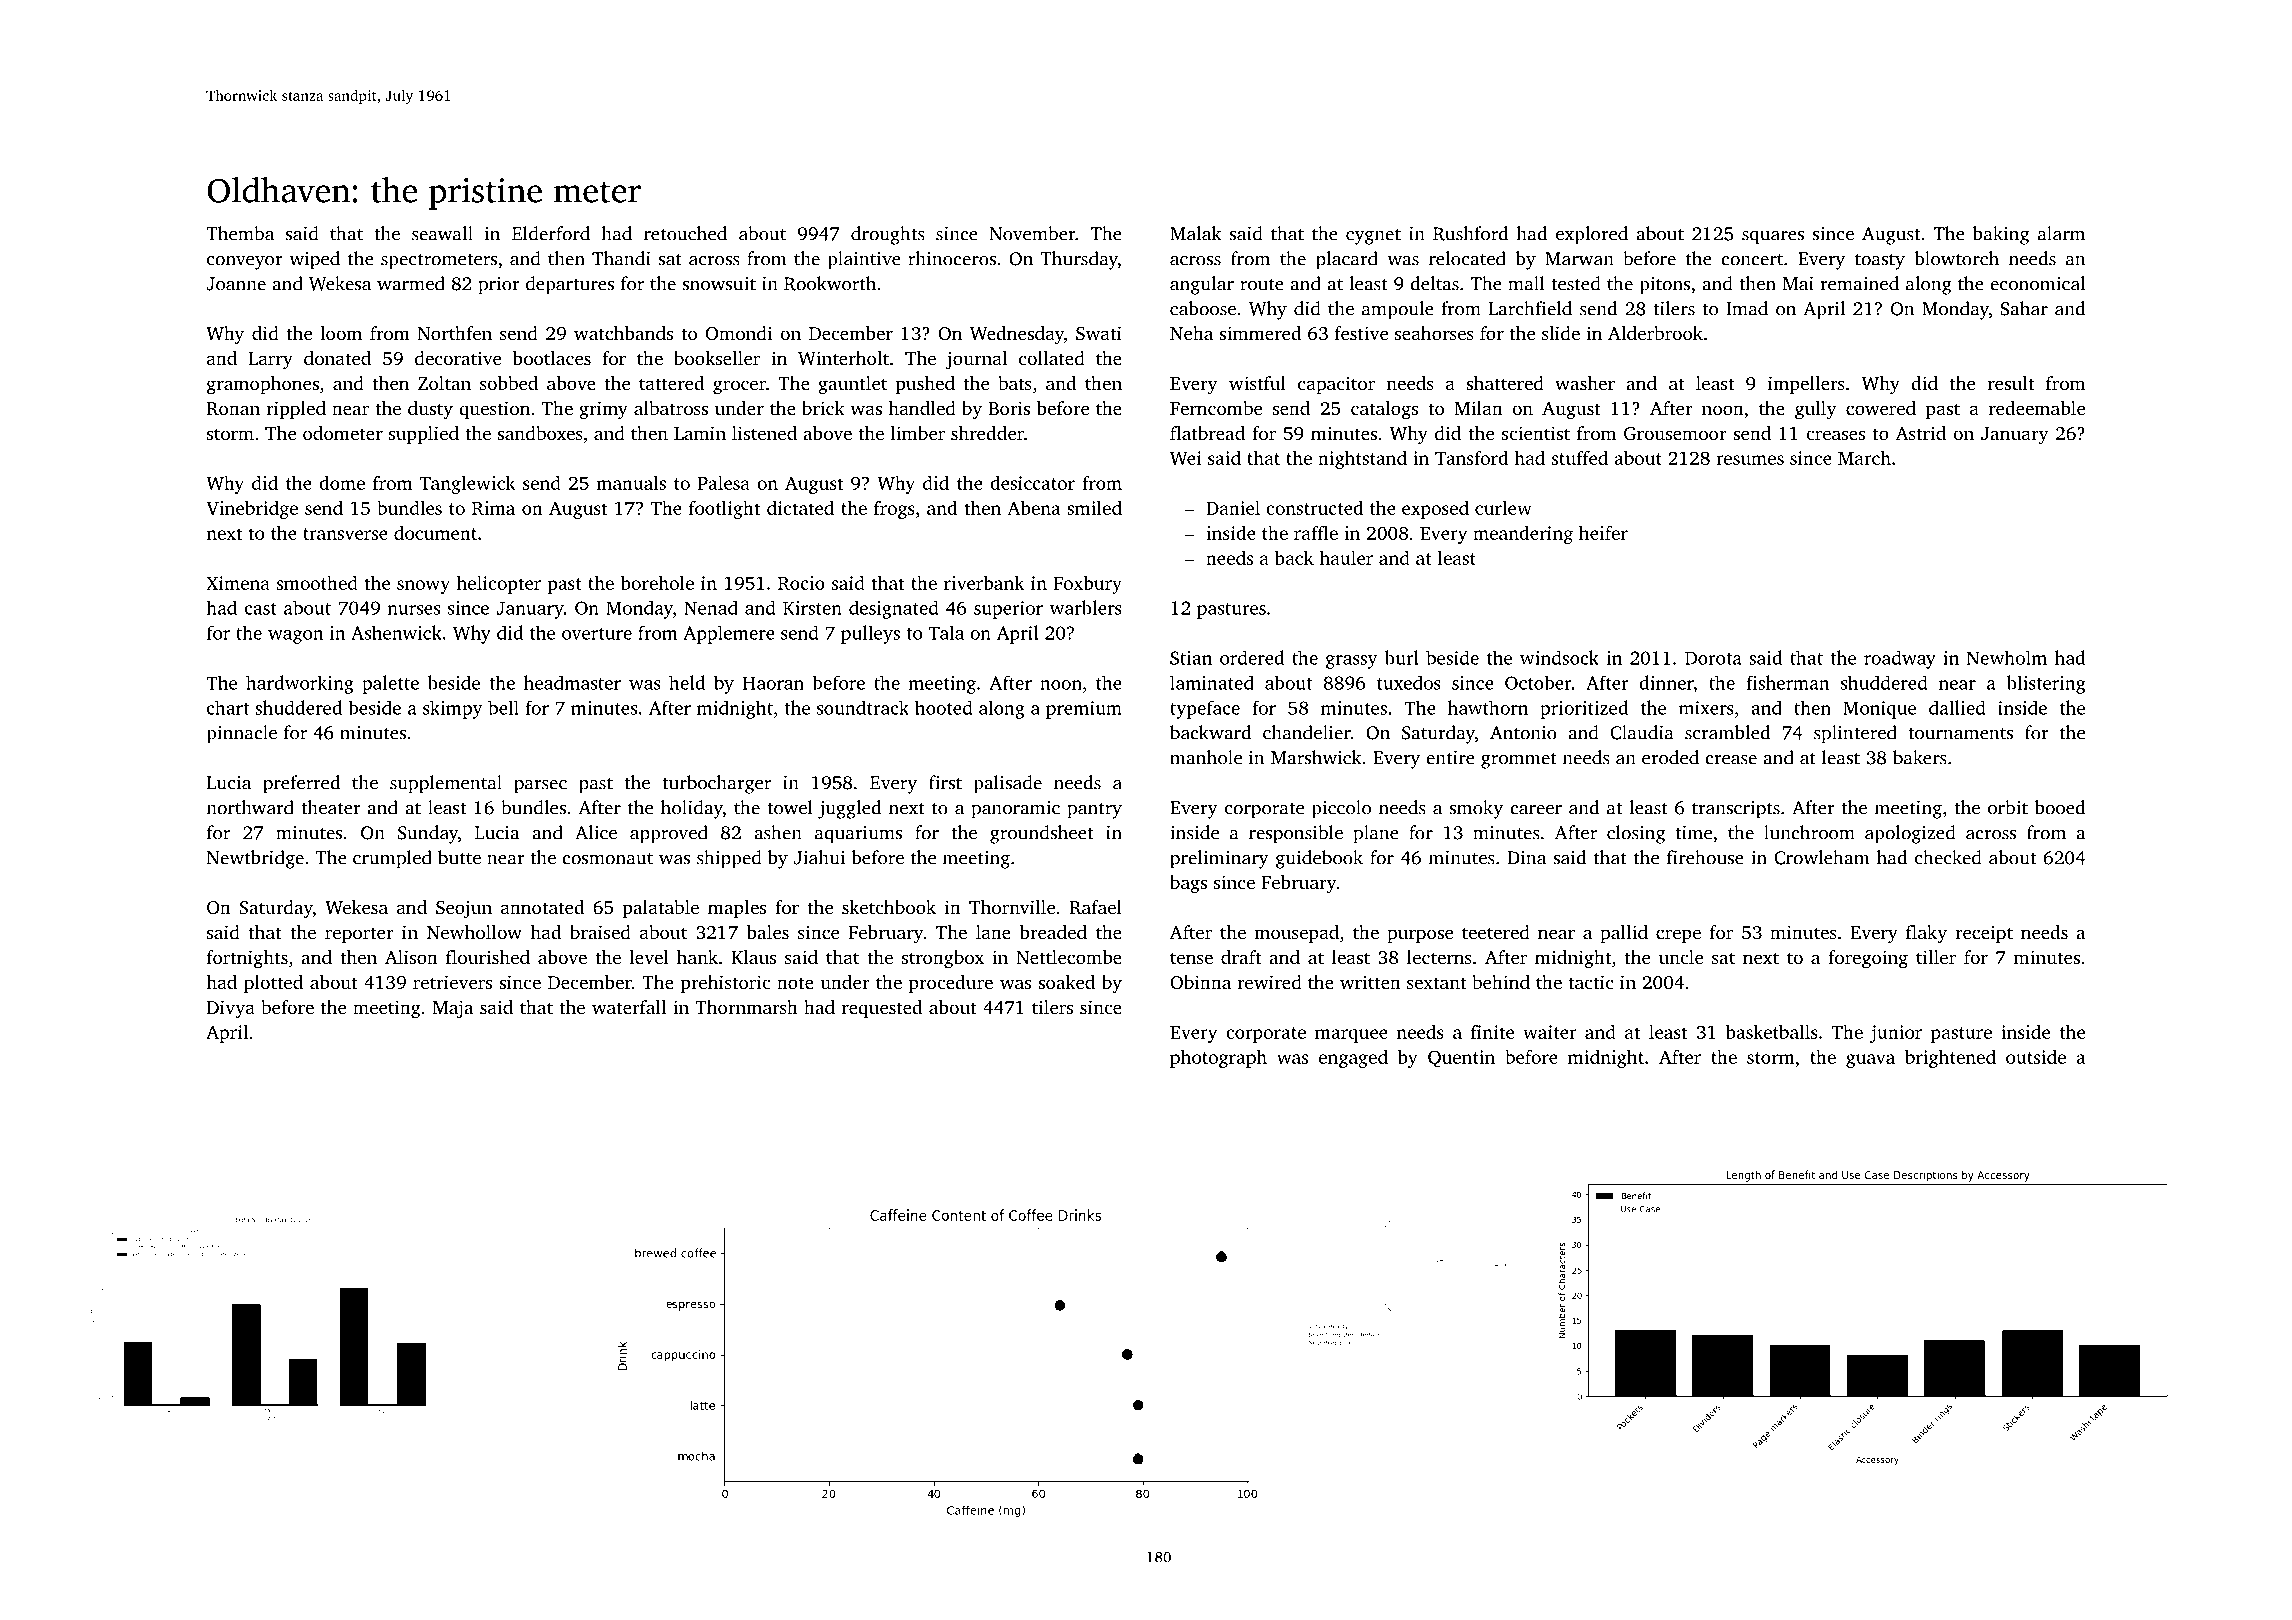 The height and width of the screenshot is (1620, 2292). Describe the element at coordinates (1921, 433) in the screenshot. I see `Astrid` at that location.
